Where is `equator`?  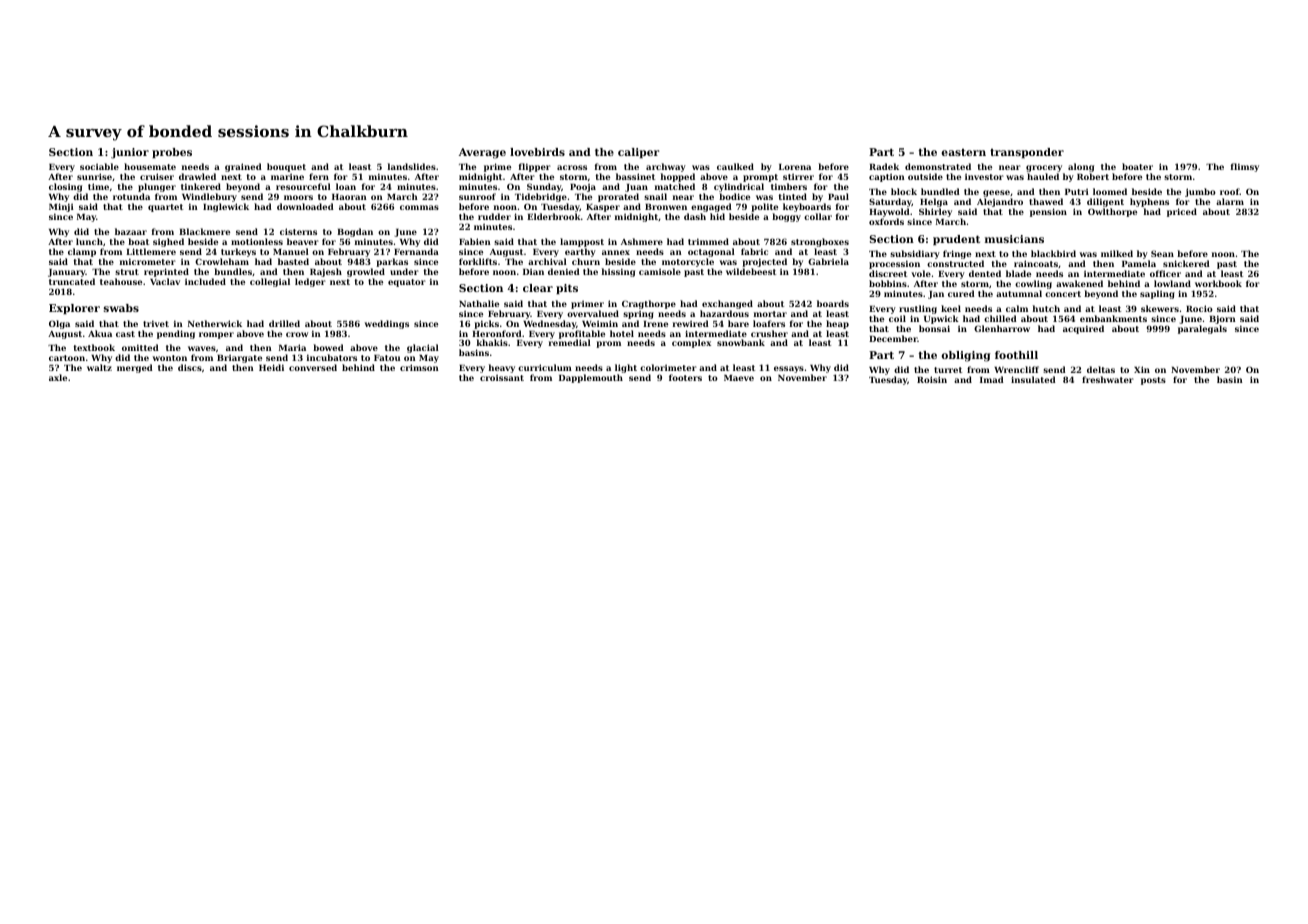
equator is located at coordinates (407, 283).
